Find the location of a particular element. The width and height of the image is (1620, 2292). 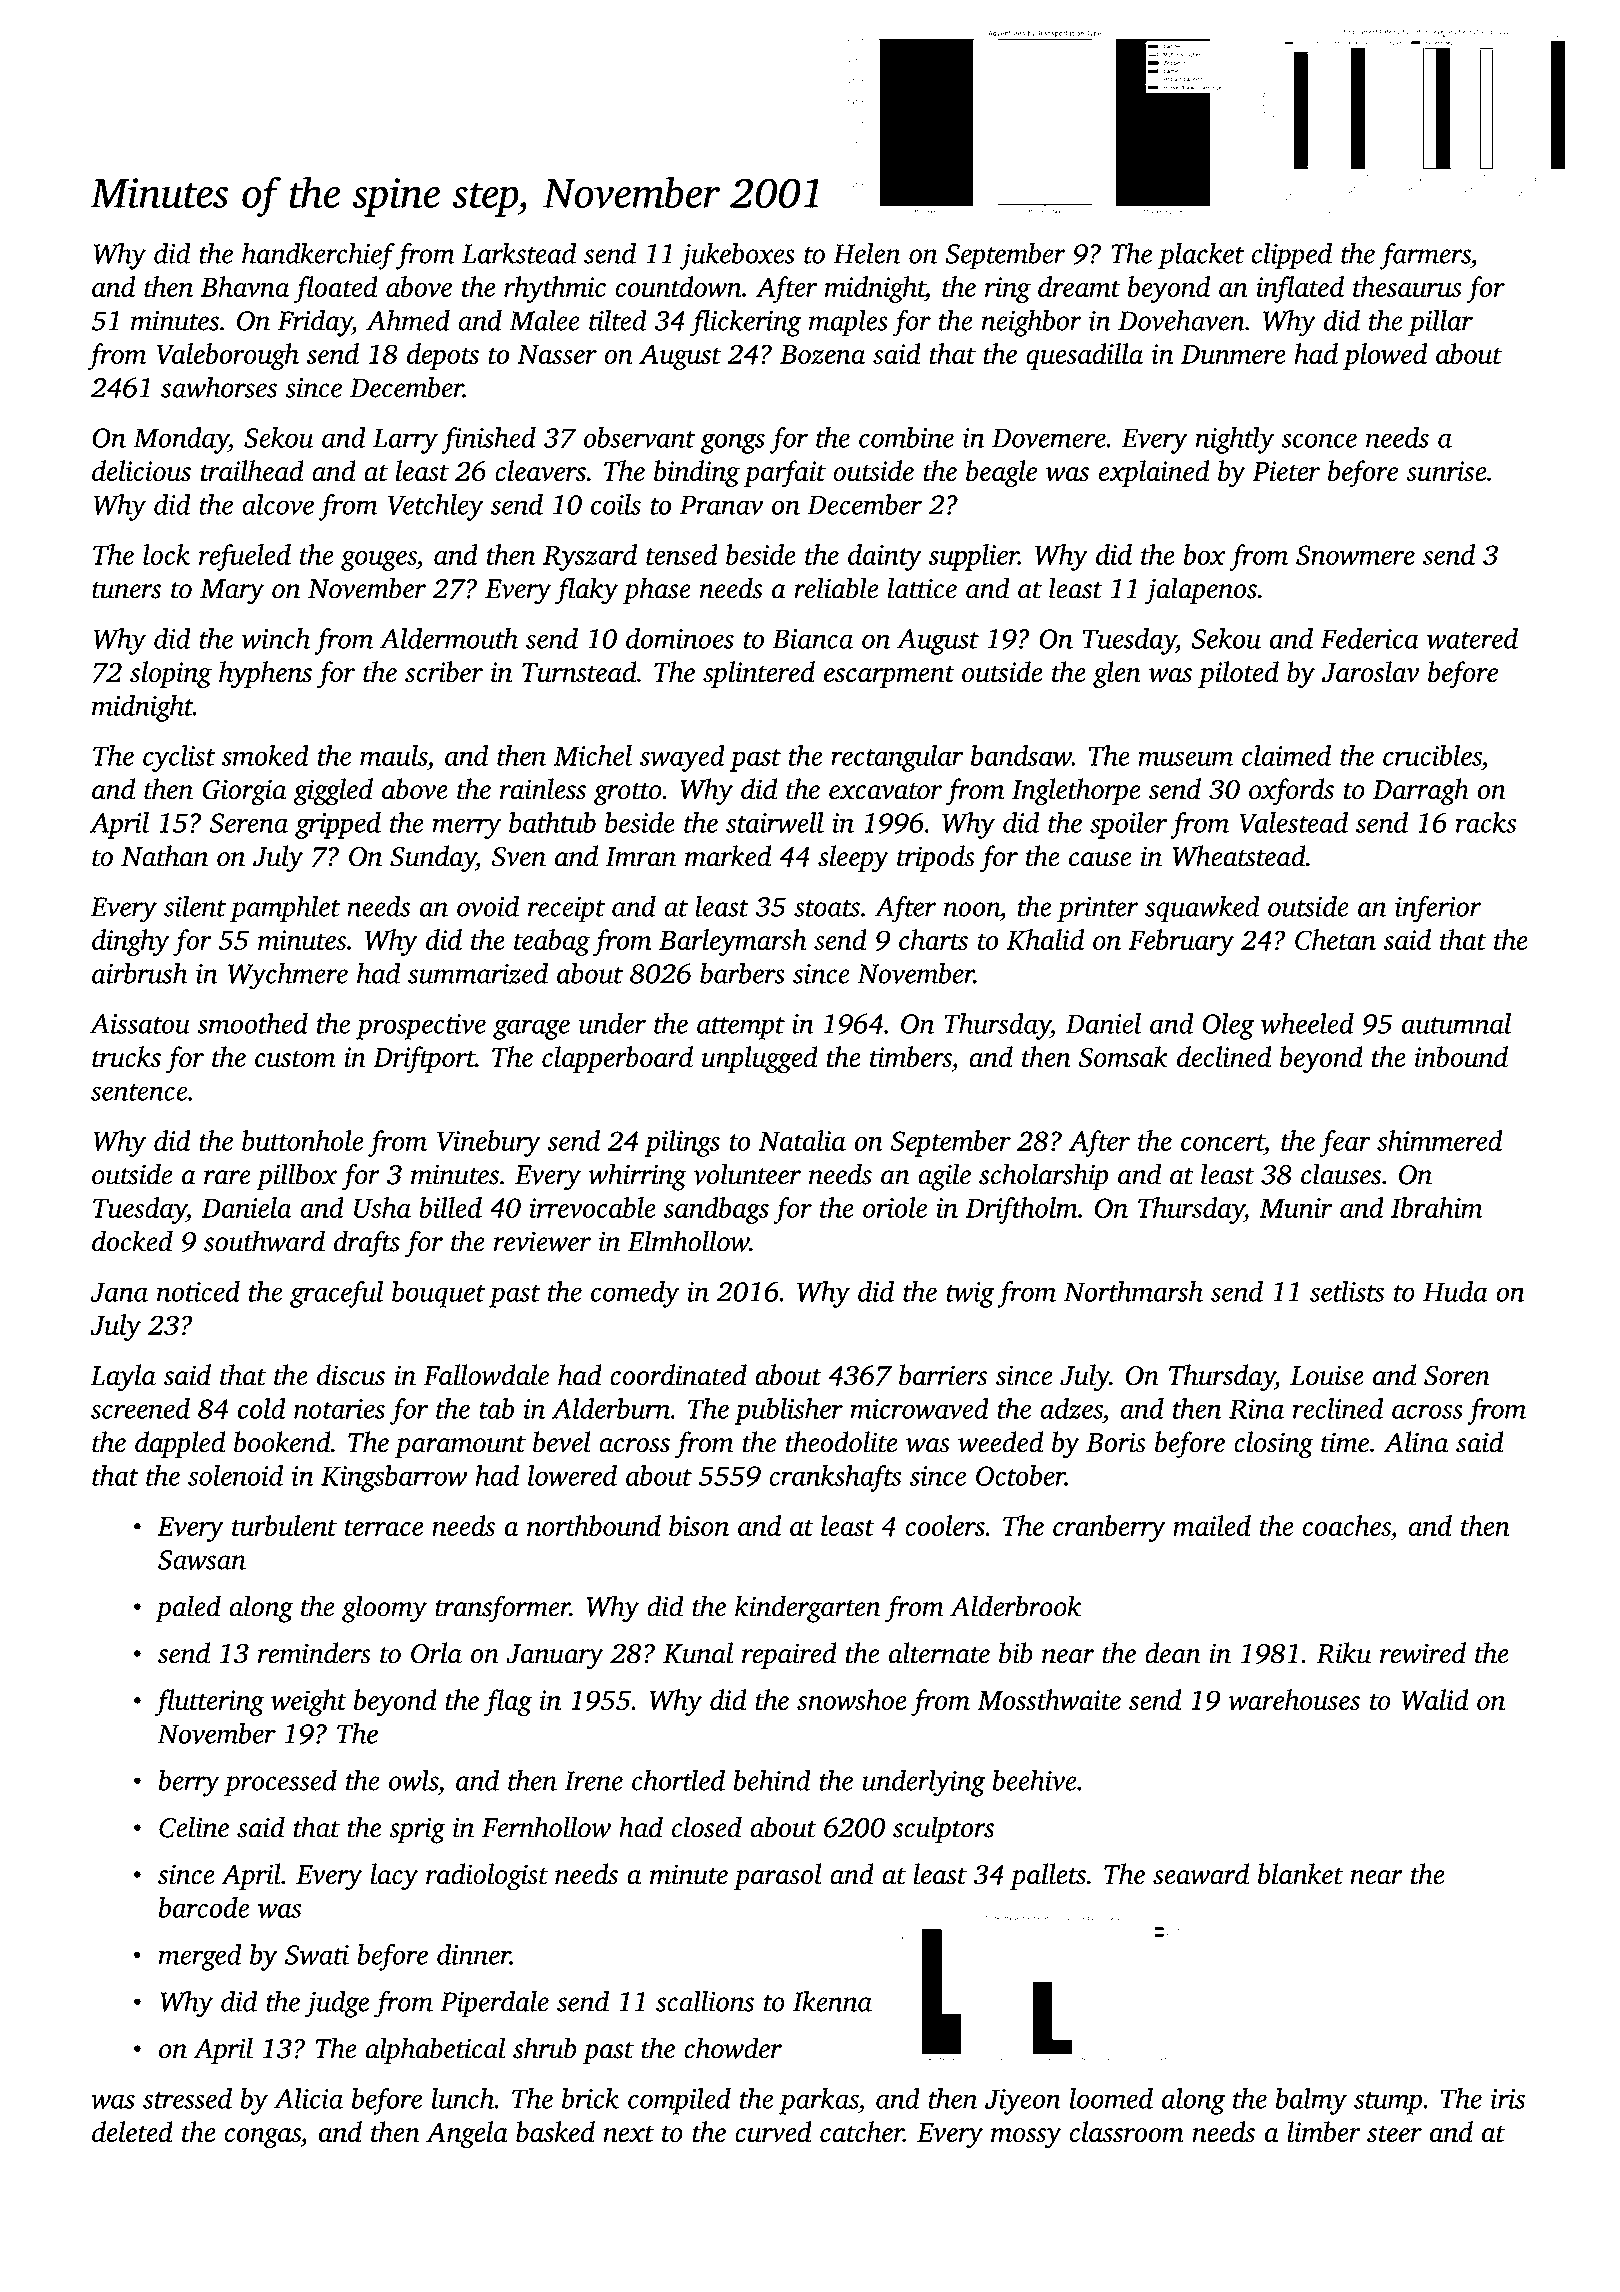

catcher is located at coordinates (862, 2131).
